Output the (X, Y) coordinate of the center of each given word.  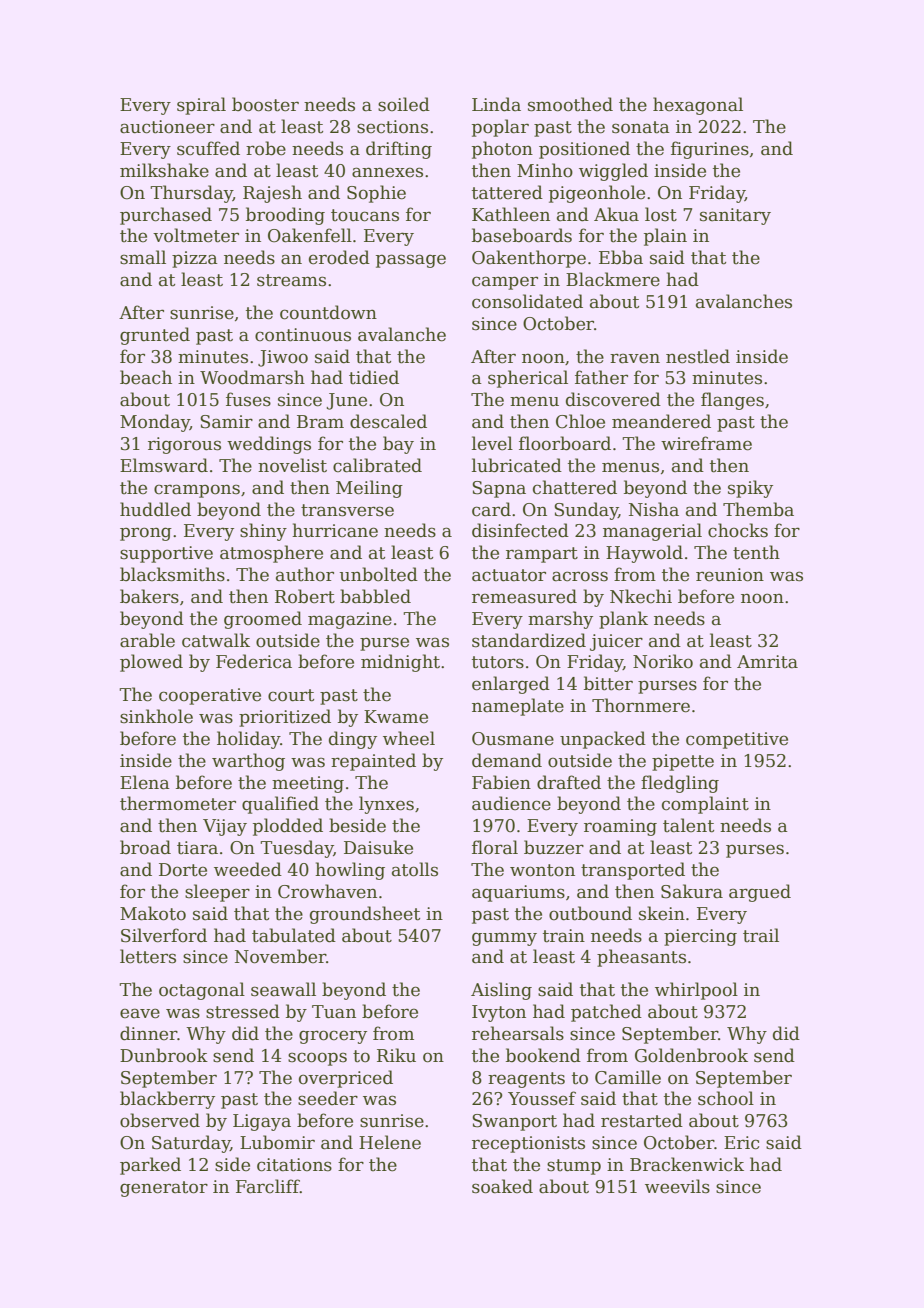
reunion (730, 575)
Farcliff (268, 1186)
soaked (502, 1186)
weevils (677, 1186)
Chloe (580, 421)
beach (146, 377)
